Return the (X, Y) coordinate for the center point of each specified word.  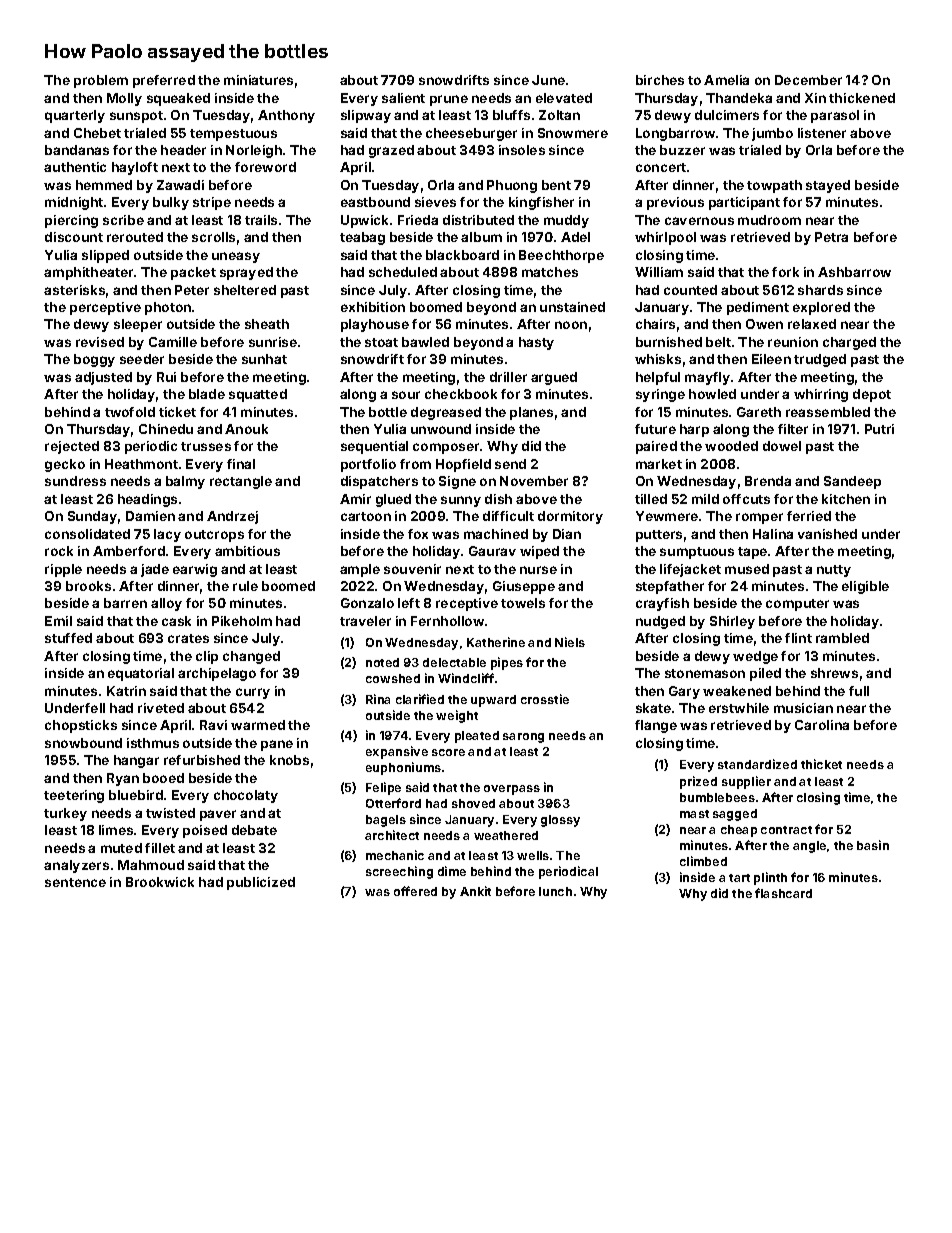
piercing (71, 221)
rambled (842, 638)
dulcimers (727, 115)
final (241, 464)
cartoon (366, 516)
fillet (160, 848)
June (548, 80)
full (859, 691)
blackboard (462, 255)
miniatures (258, 80)
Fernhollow (447, 621)
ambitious (247, 551)
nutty (834, 571)
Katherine (496, 642)
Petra (831, 237)
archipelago (217, 674)
